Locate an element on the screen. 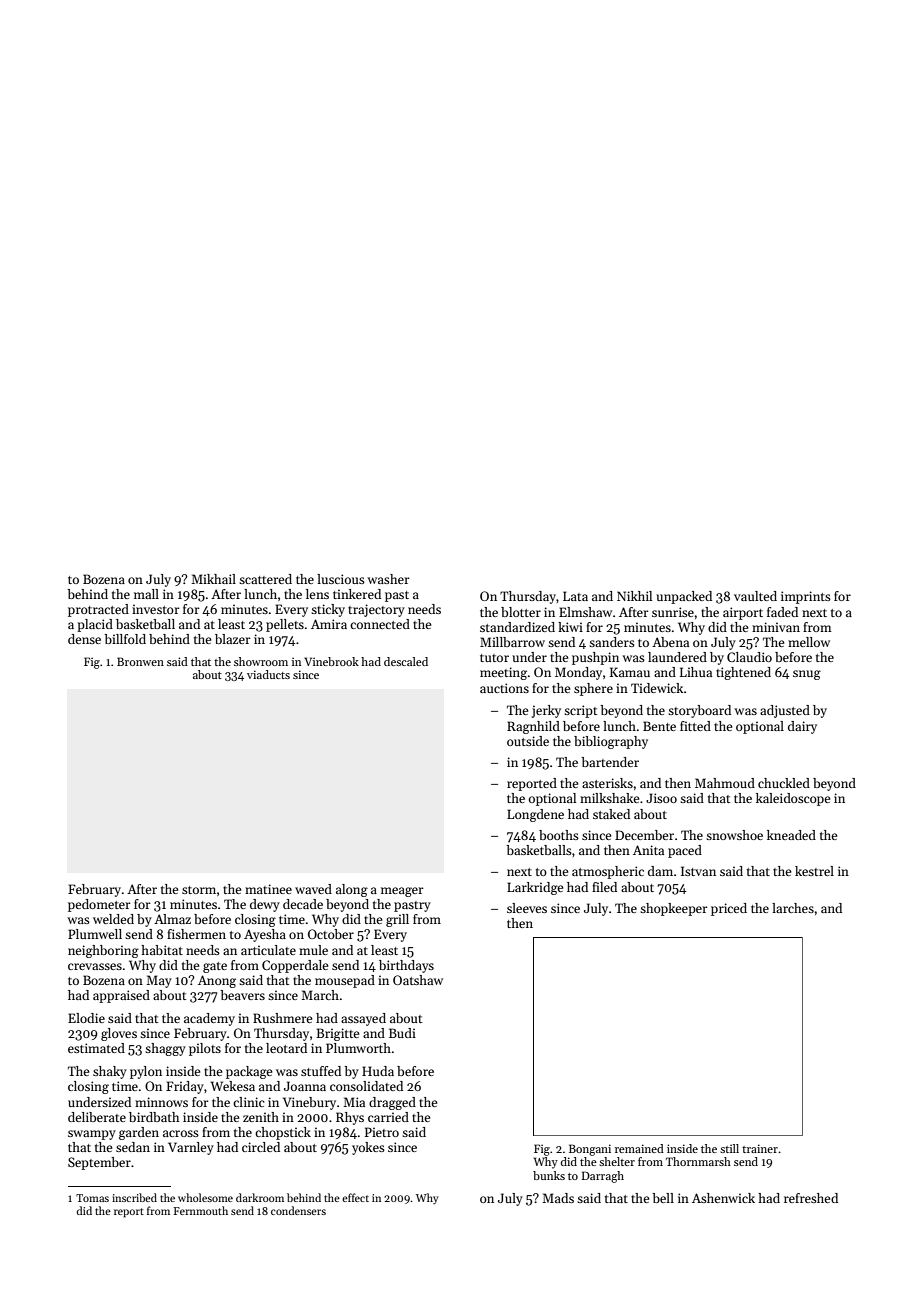  Huda is located at coordinates (378, 1071).
